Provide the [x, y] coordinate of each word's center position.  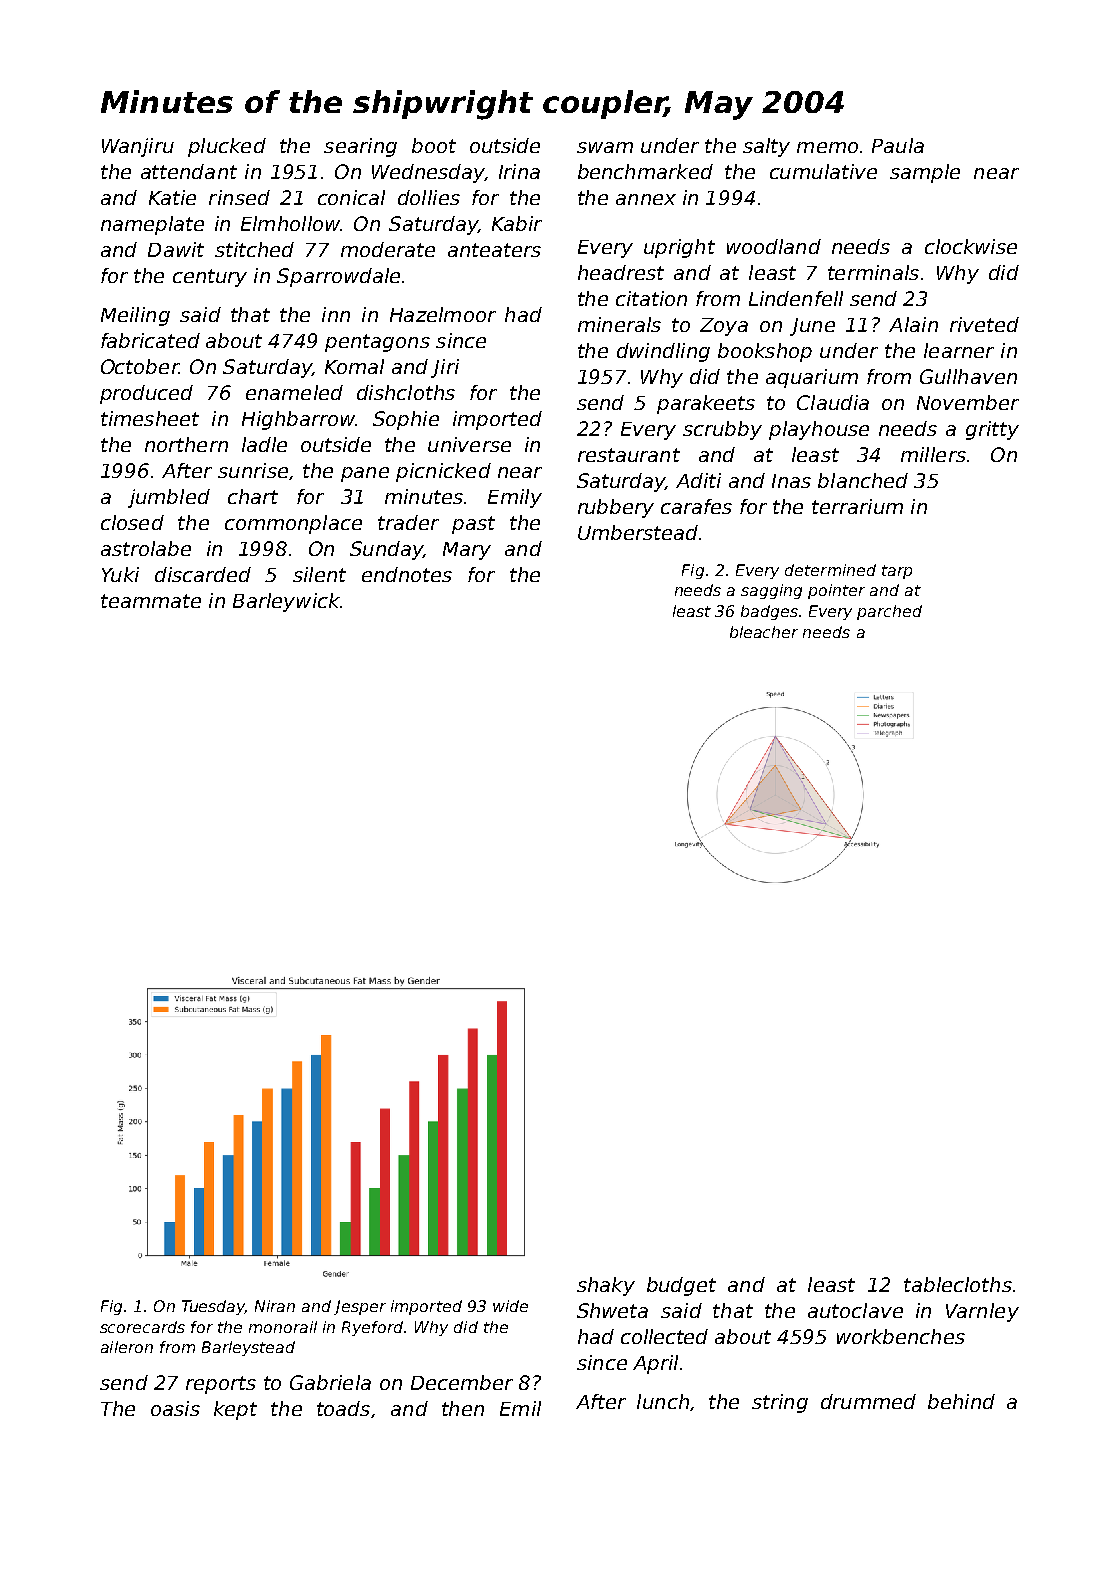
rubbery [616, 508]
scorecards [142, 1327]
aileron [127, 1347]
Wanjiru [138, 147]
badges [769, 612]
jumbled [169, 498]
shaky [606, 1286]
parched [889, 612]
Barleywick [286, 602]
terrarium [857, 506]
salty [766, 147]
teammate [151, 601]
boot [434, 145]
